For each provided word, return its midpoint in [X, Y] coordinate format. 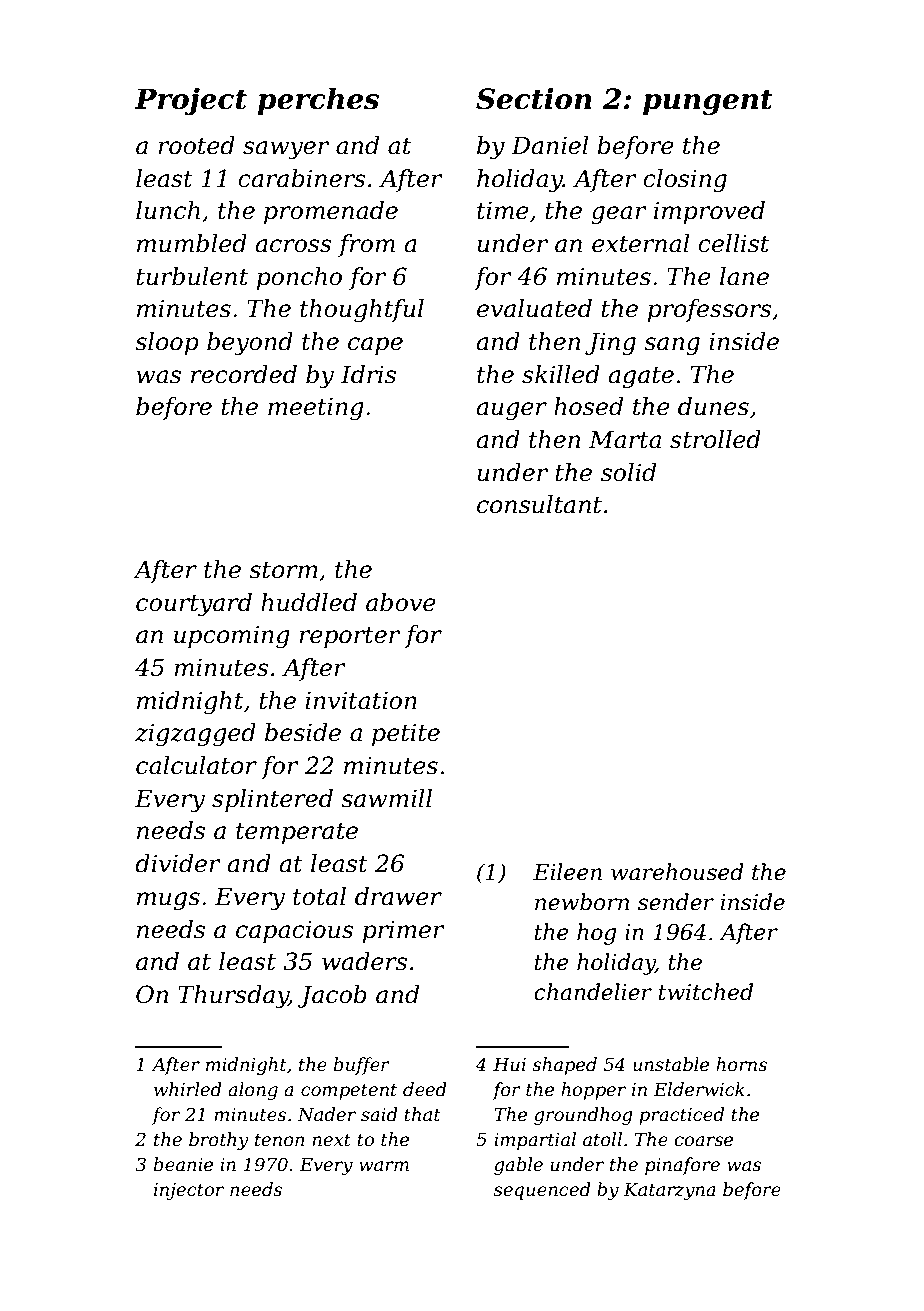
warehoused [677, 872]
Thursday [233, 997]
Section [534, 99]
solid [628, 472]
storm [283, 570]
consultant [539, 504]
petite [406, 734]
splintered [272, 800]
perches [318, 101]
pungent [708, 102]
